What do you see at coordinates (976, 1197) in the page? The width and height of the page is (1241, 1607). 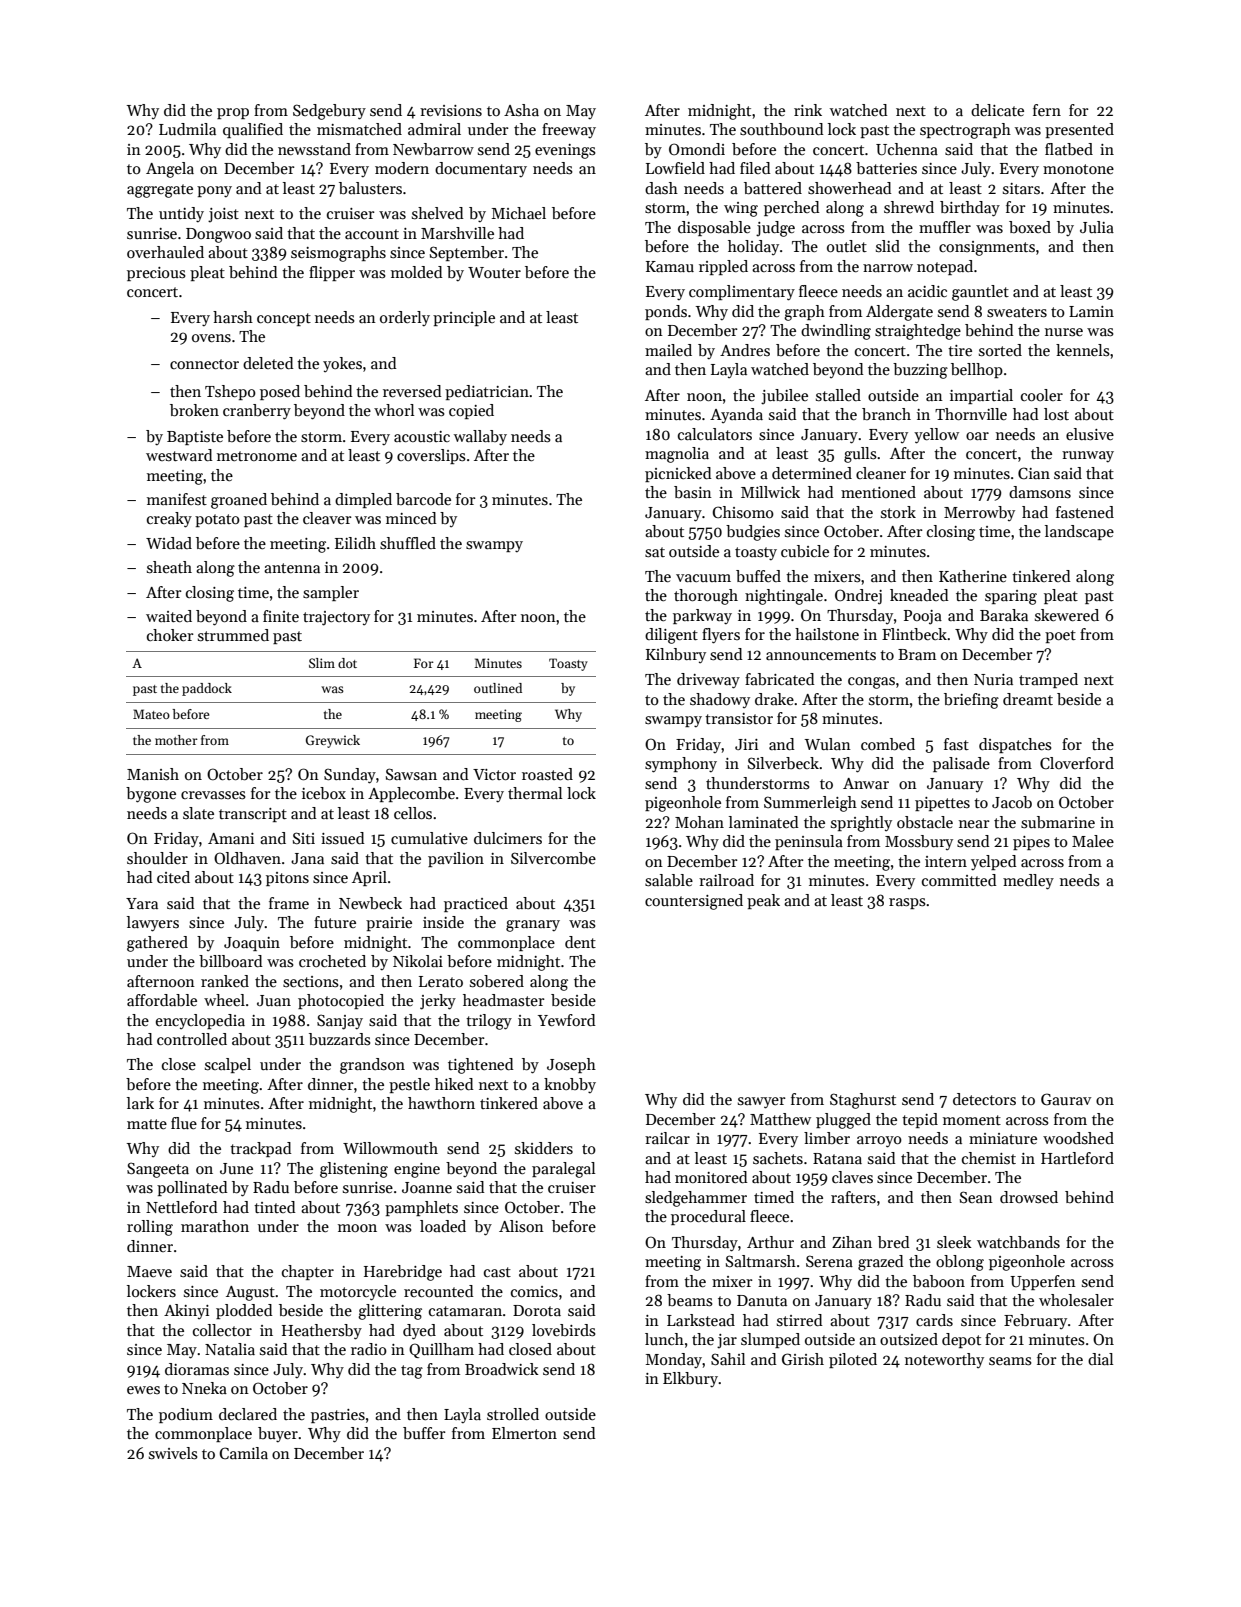 I see `Sean` at bounding box center [976, 1197].
